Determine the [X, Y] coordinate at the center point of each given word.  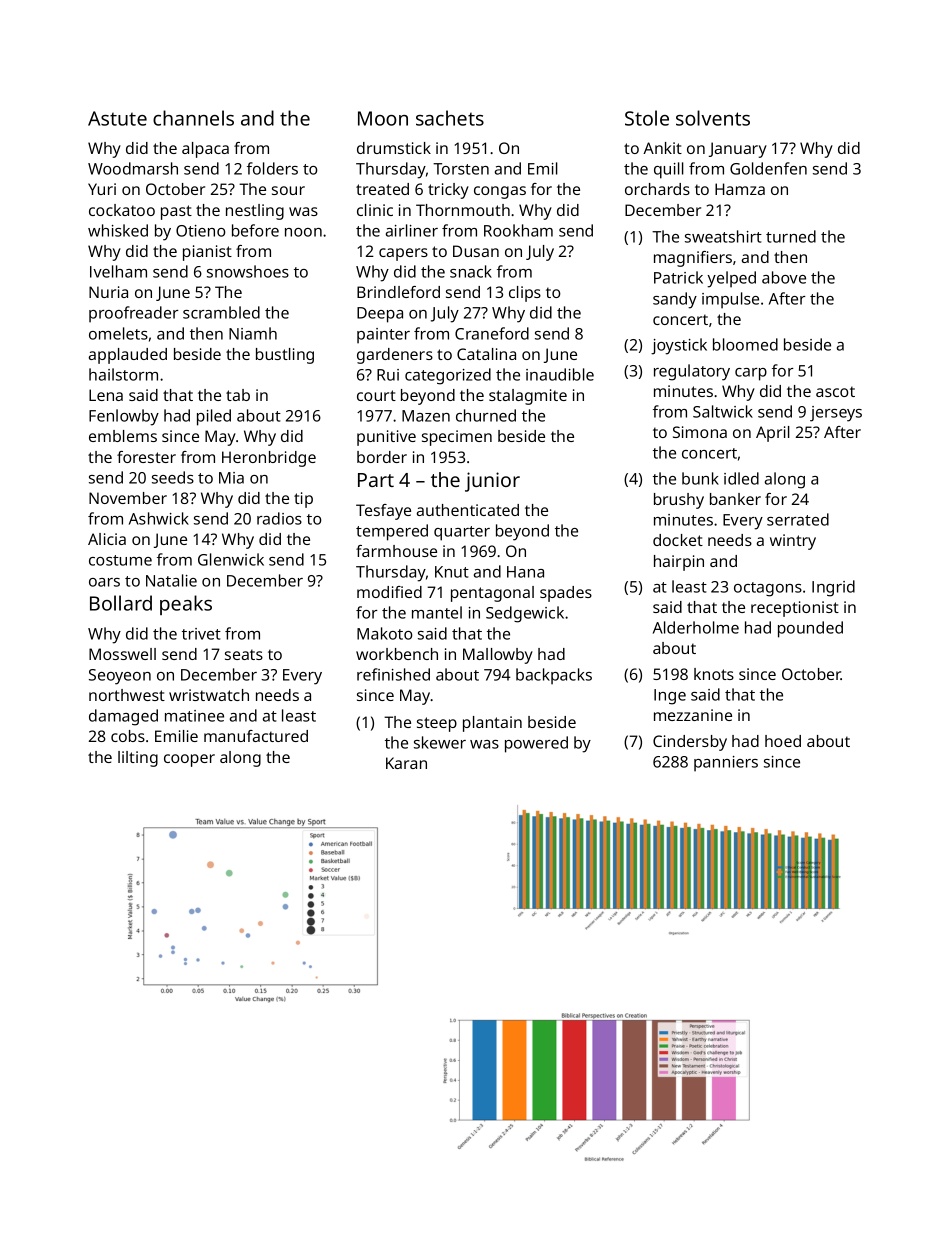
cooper [189, 760]
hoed [783, 741]
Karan [406, 763]
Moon [383, 118]
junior [492, 482]
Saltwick [723, 411]
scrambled [221, 312]
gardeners [395, 356]
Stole [647, 118]
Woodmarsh [133, 168]
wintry [793, 542]
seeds [173, 477]
